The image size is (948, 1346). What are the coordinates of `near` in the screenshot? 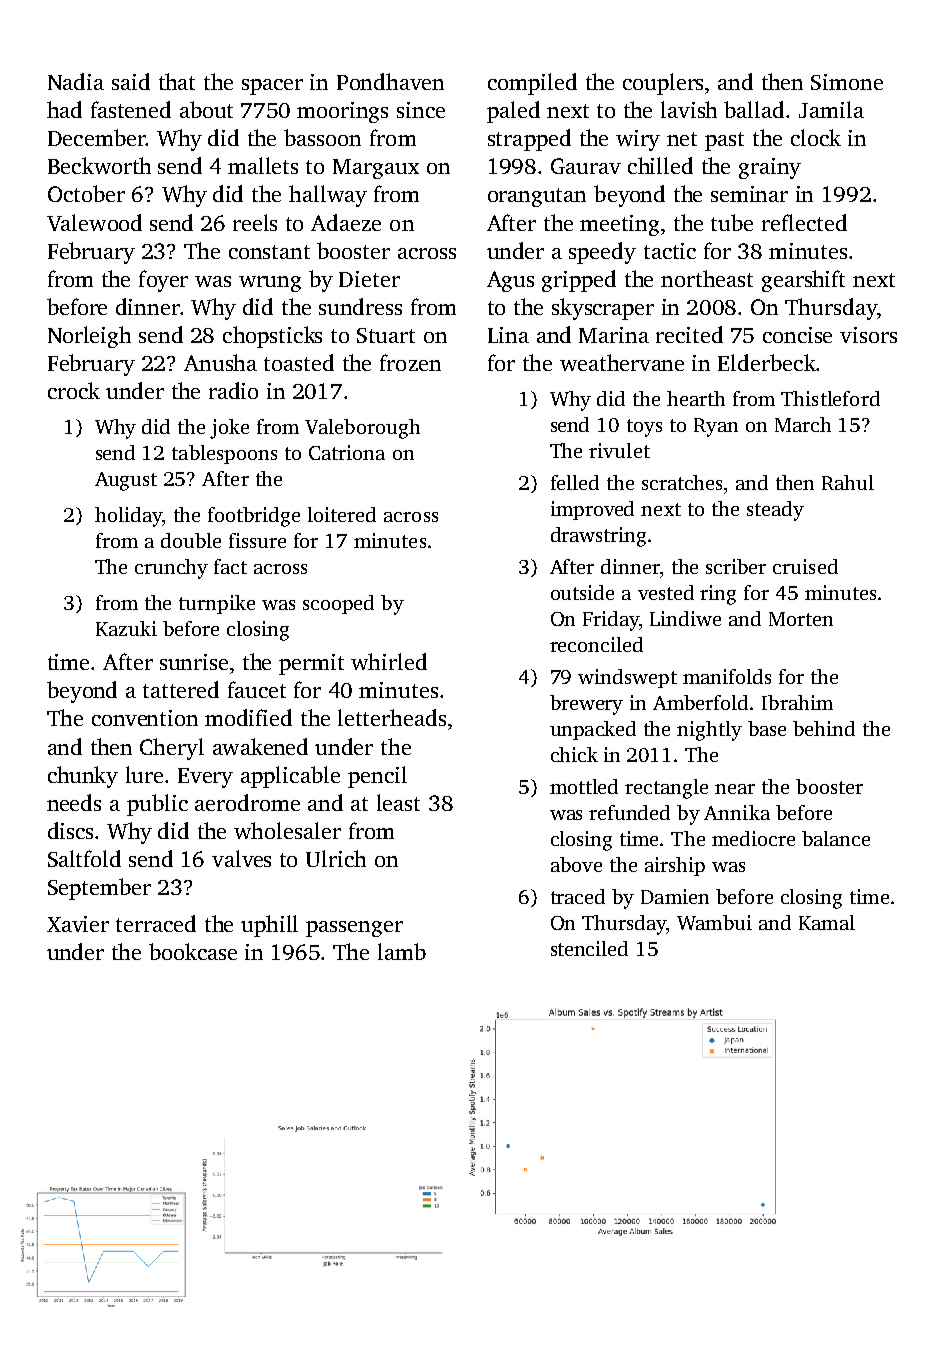 It's located at (735, 789).
